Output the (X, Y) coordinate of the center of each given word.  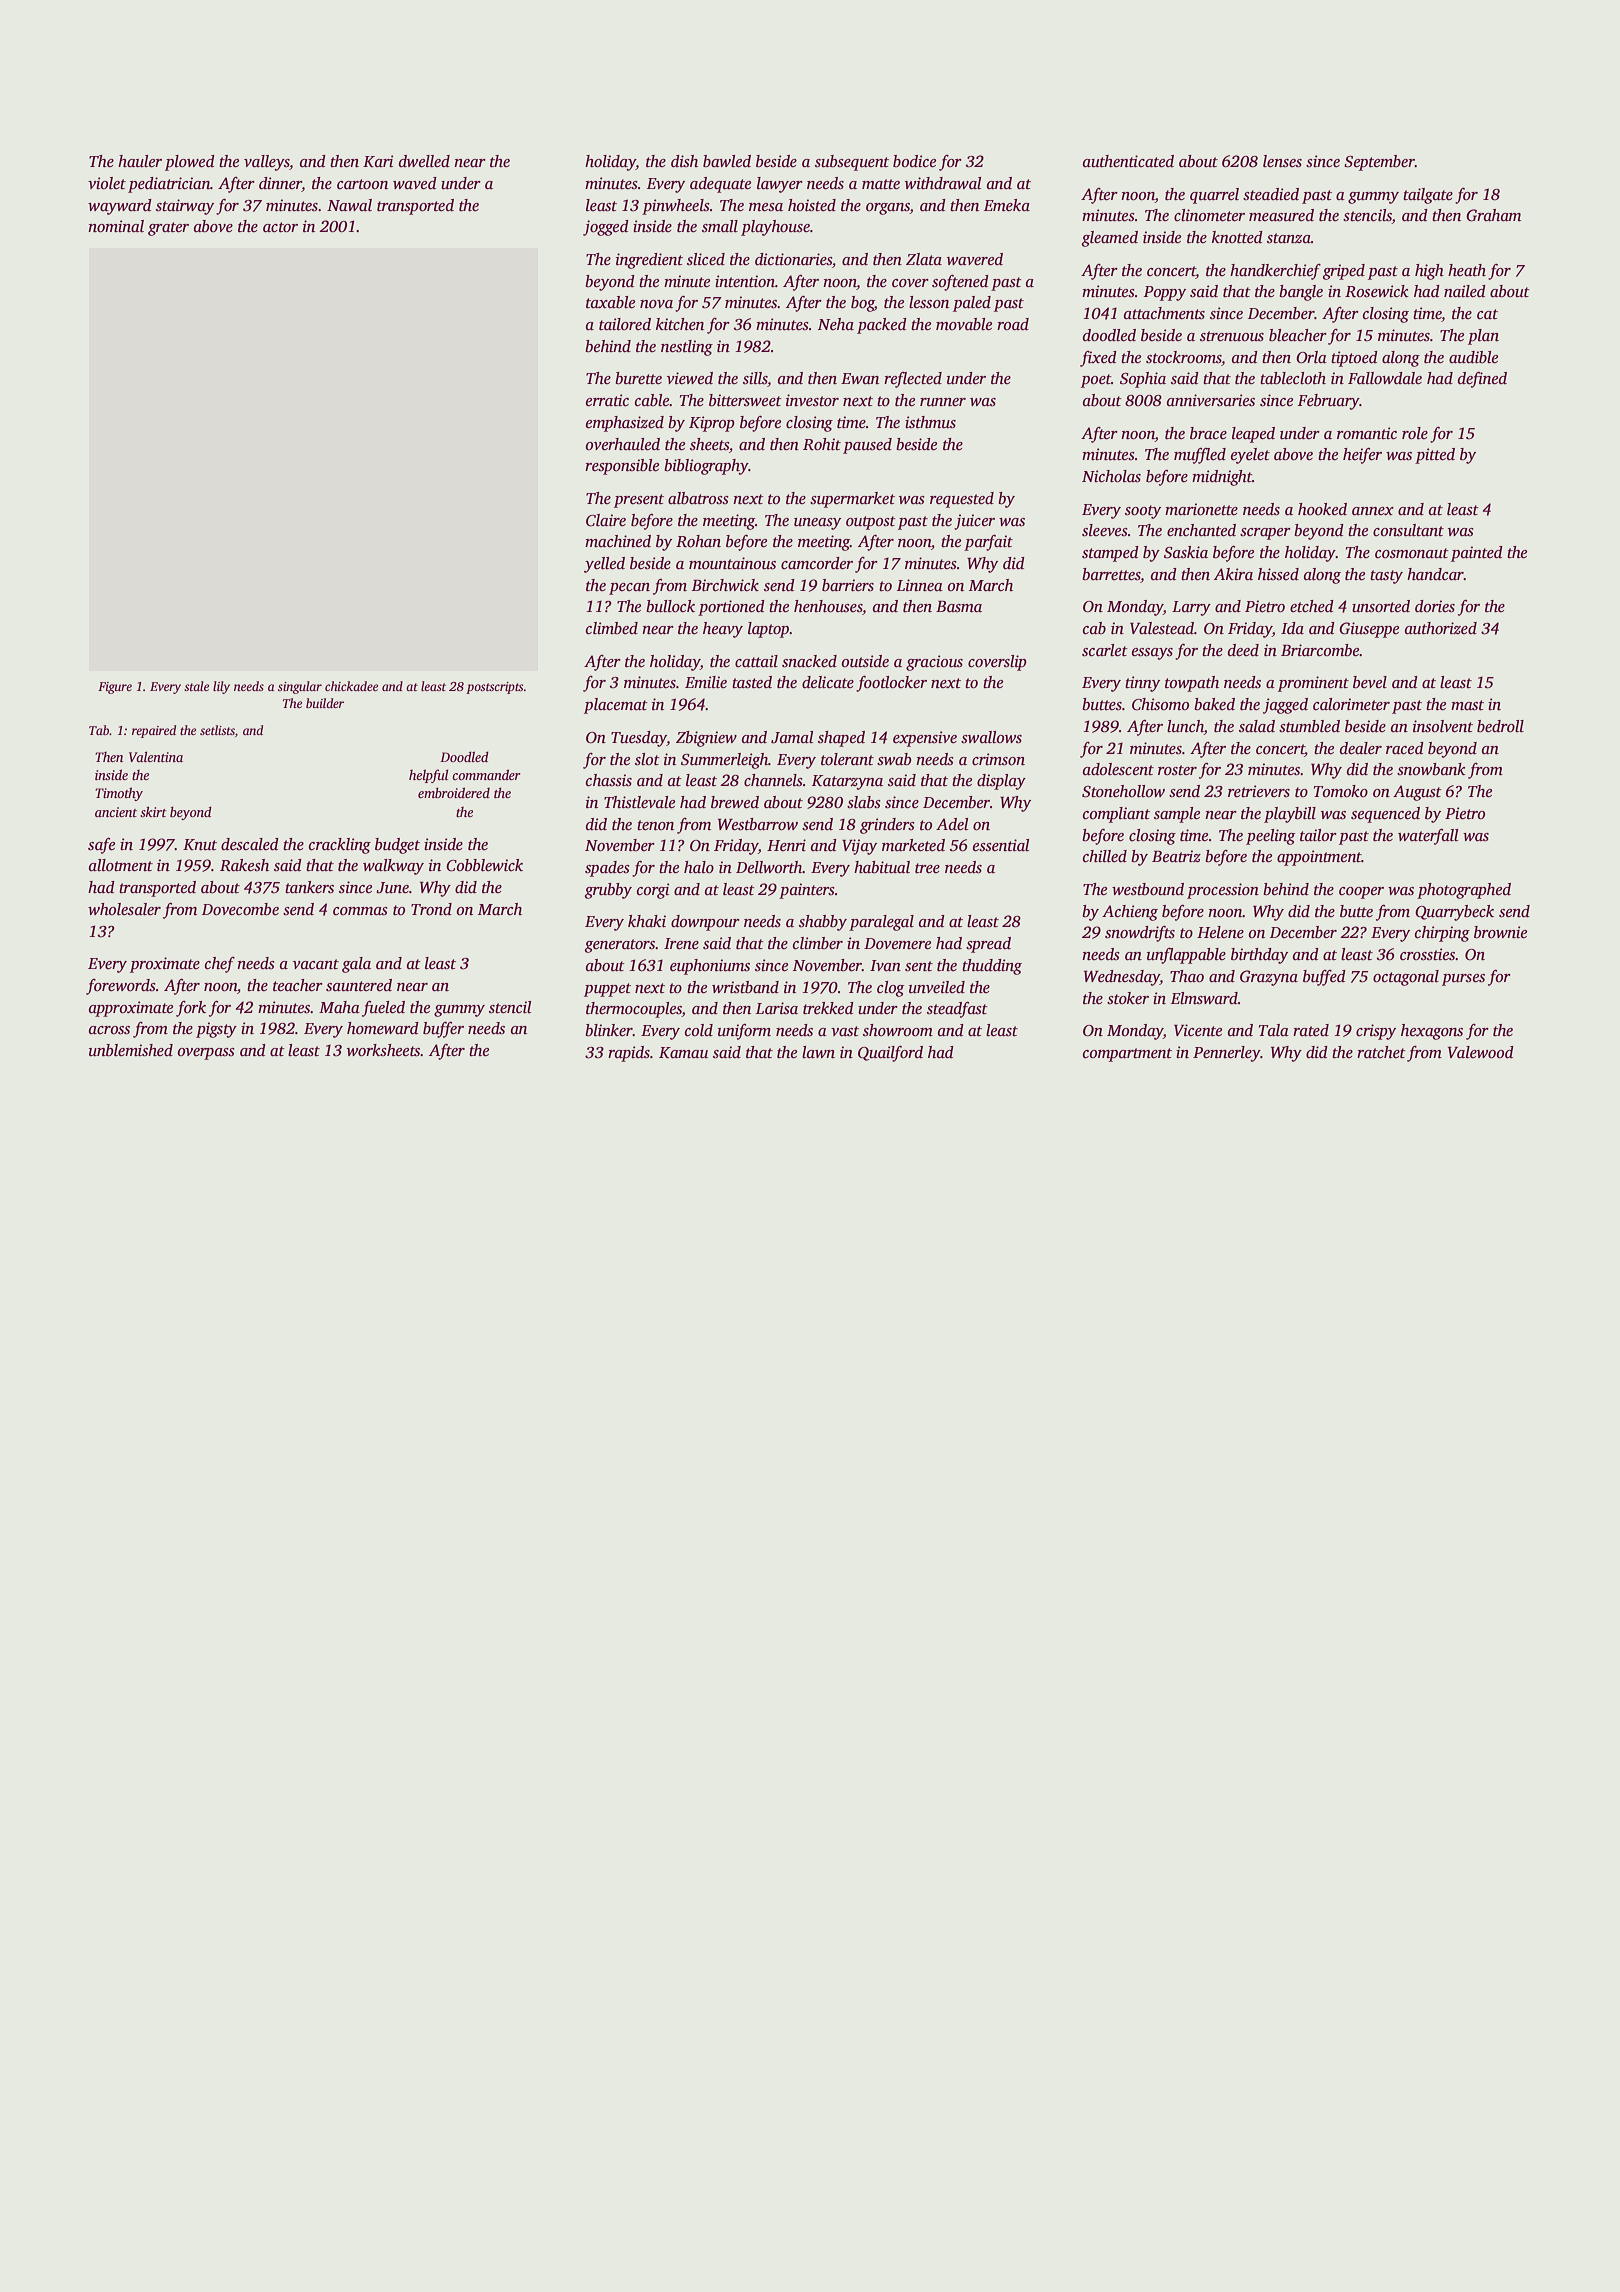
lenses (1282, 161)
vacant (316, 964)
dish (684, 161)
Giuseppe (1369, 630)
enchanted (1201, 530)
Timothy (119, 794)
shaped (841, 739)
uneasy (817, 524)
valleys (267, 163)
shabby (823, 923)
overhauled (623, 444)
